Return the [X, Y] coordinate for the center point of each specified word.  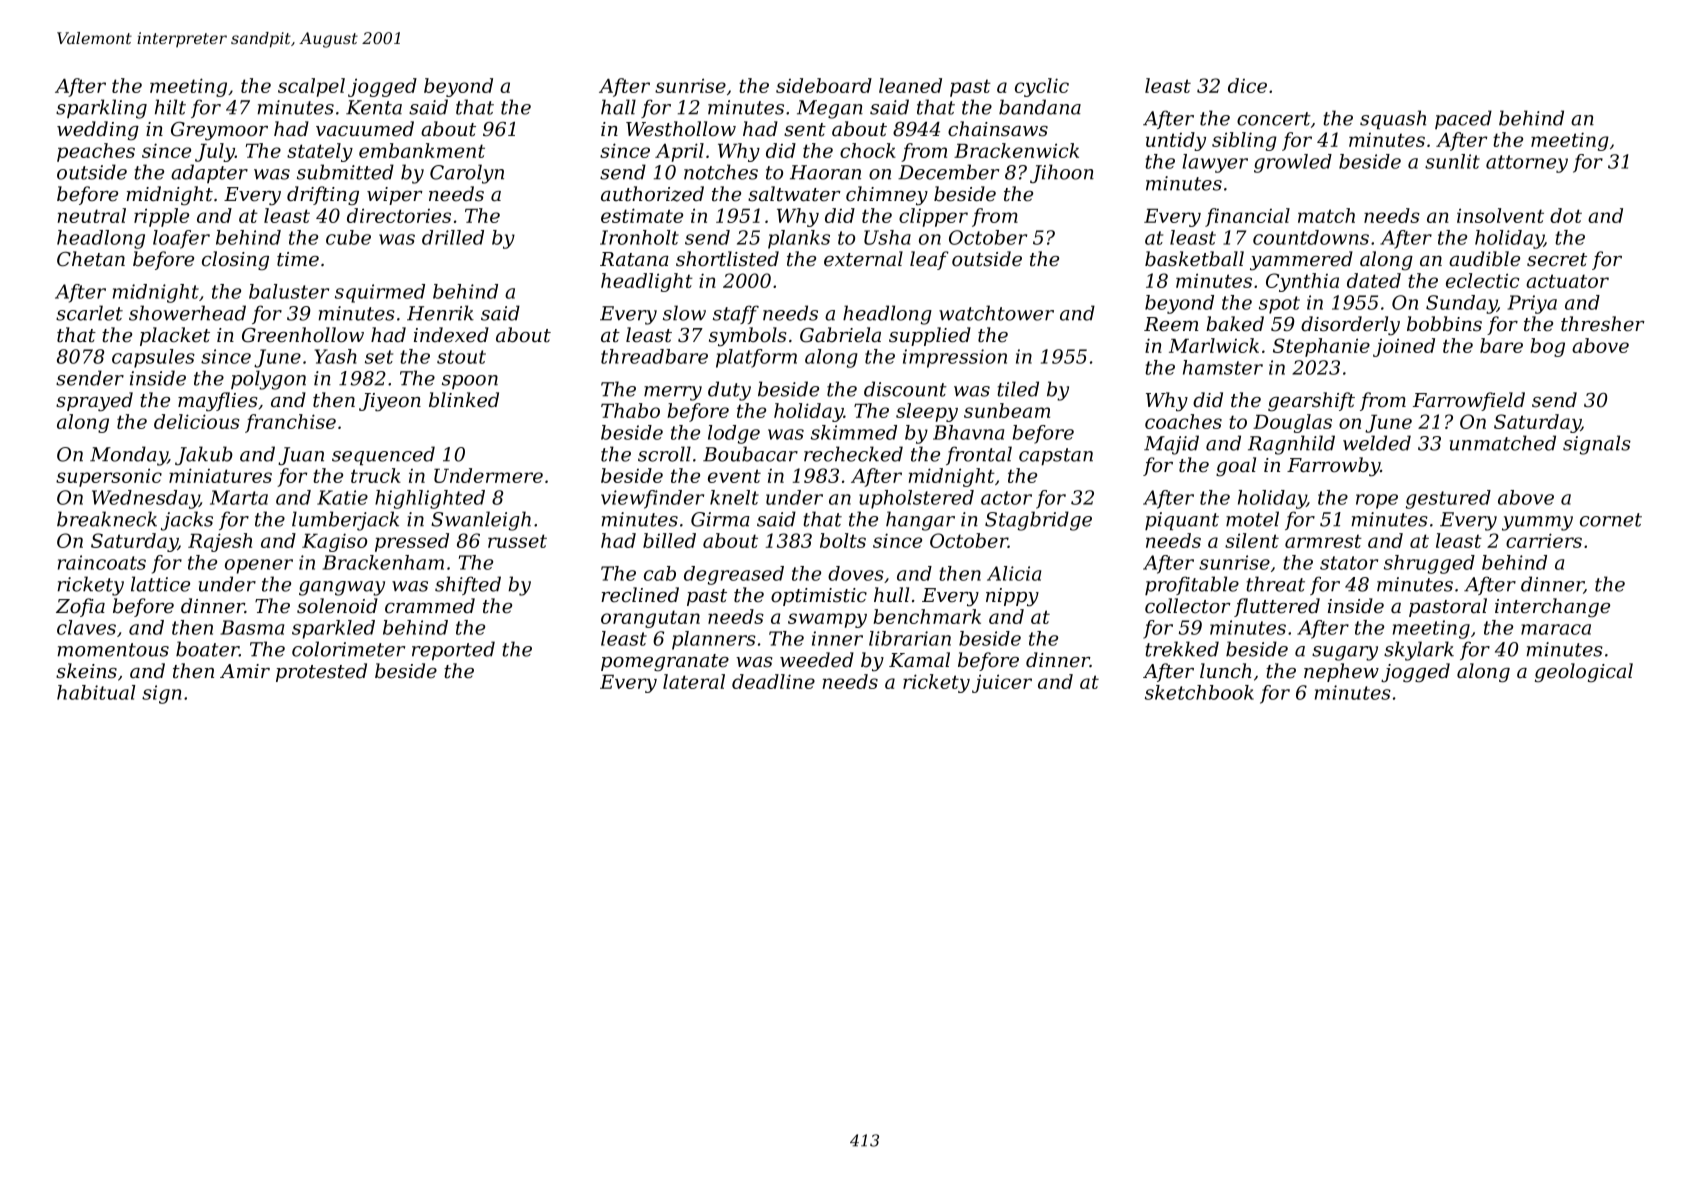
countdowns [1311, 237]
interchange [1552, 608]
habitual [96, 692]
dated [1374, 280]
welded [1377, 443]
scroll [664, 454]
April [679, 152]
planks [799, 239]
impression [955, 358]
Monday [129, 456]
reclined [640, 595]
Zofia [80, 607]
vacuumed [365, 129]
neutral [92, 215]
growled [1293, 163]
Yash [335, 356]
